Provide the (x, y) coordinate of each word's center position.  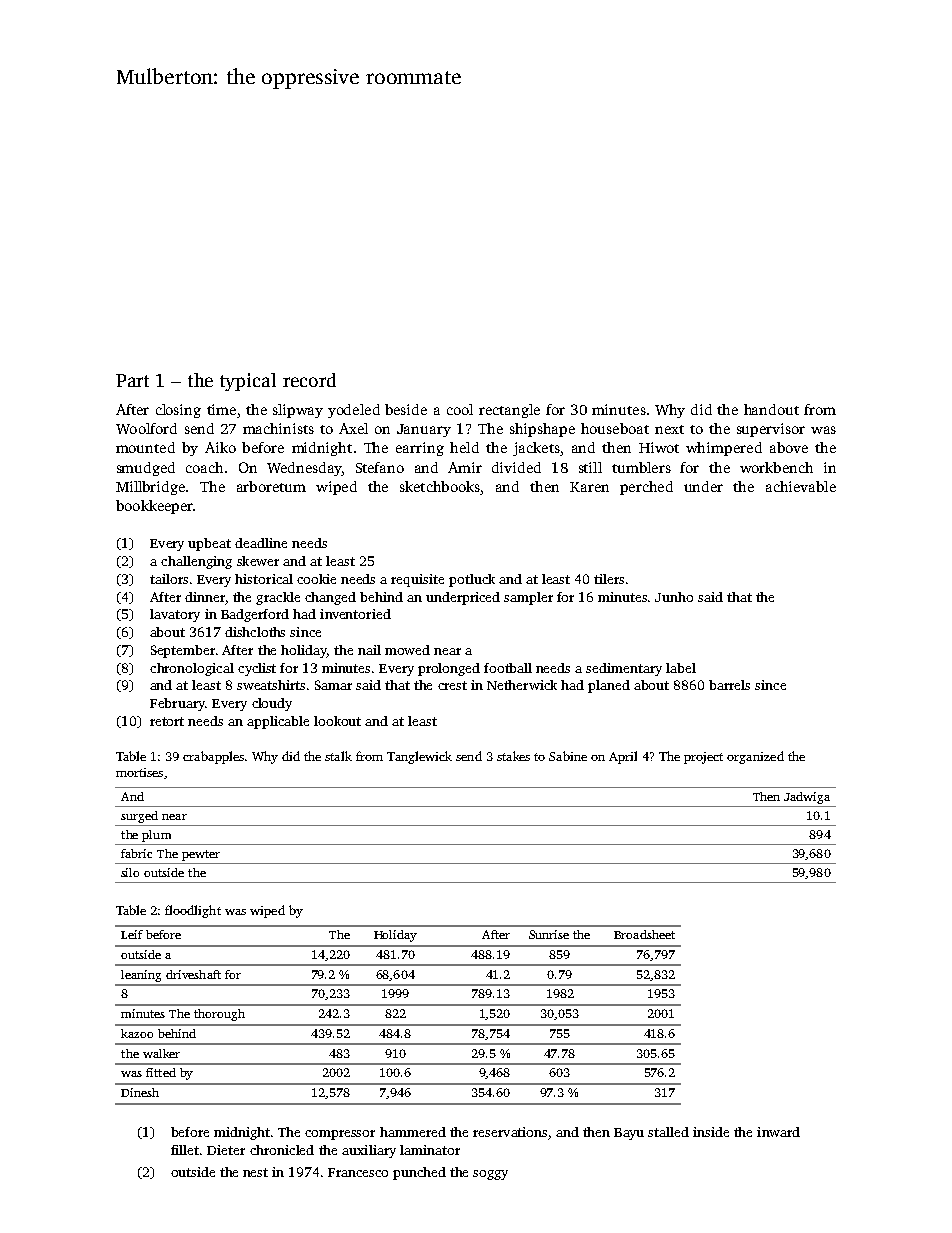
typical (248, 382)
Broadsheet (644, 934)
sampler (528, 598)
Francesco (358, 1172)
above (789, 447)
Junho (674, 597)
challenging (196, 562)
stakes (513, 756)
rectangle (509, 411)
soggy (490, 1175)
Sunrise (549, 934)
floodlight (193, 911)
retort (167, 721)
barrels (729, 685)
